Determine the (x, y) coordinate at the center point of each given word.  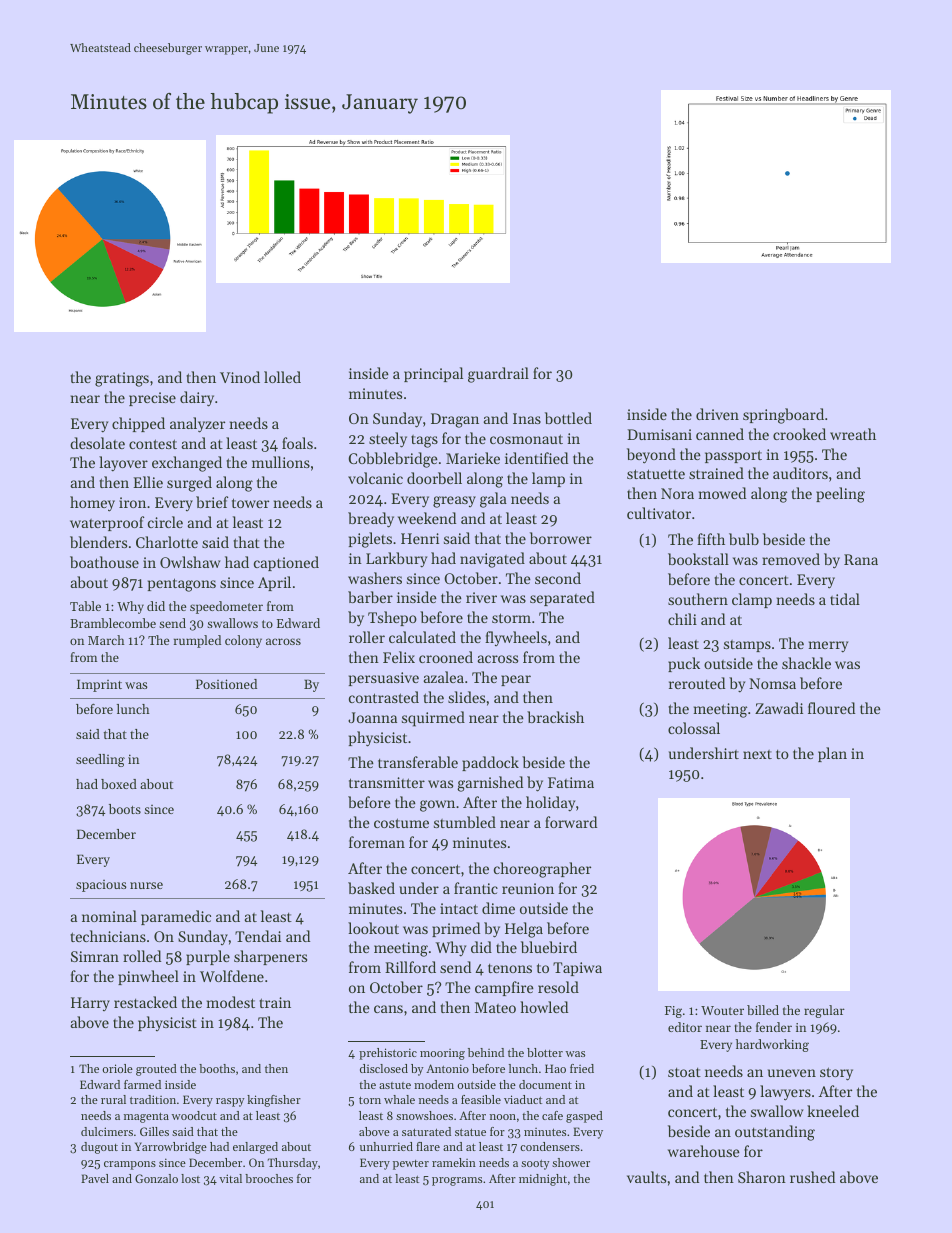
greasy (454, 502)
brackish (555, 717)
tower (250, 503)
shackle (806, 663)
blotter (545, 1052)
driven (717, 414)
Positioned (226, 684)
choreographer (542, 870)
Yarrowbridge (171, 1148)
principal (433, 374)
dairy (197, 399)
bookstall (698, 559)
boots (125, 809)
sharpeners (270, 957)
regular (824, 1011)
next (757, 754)
